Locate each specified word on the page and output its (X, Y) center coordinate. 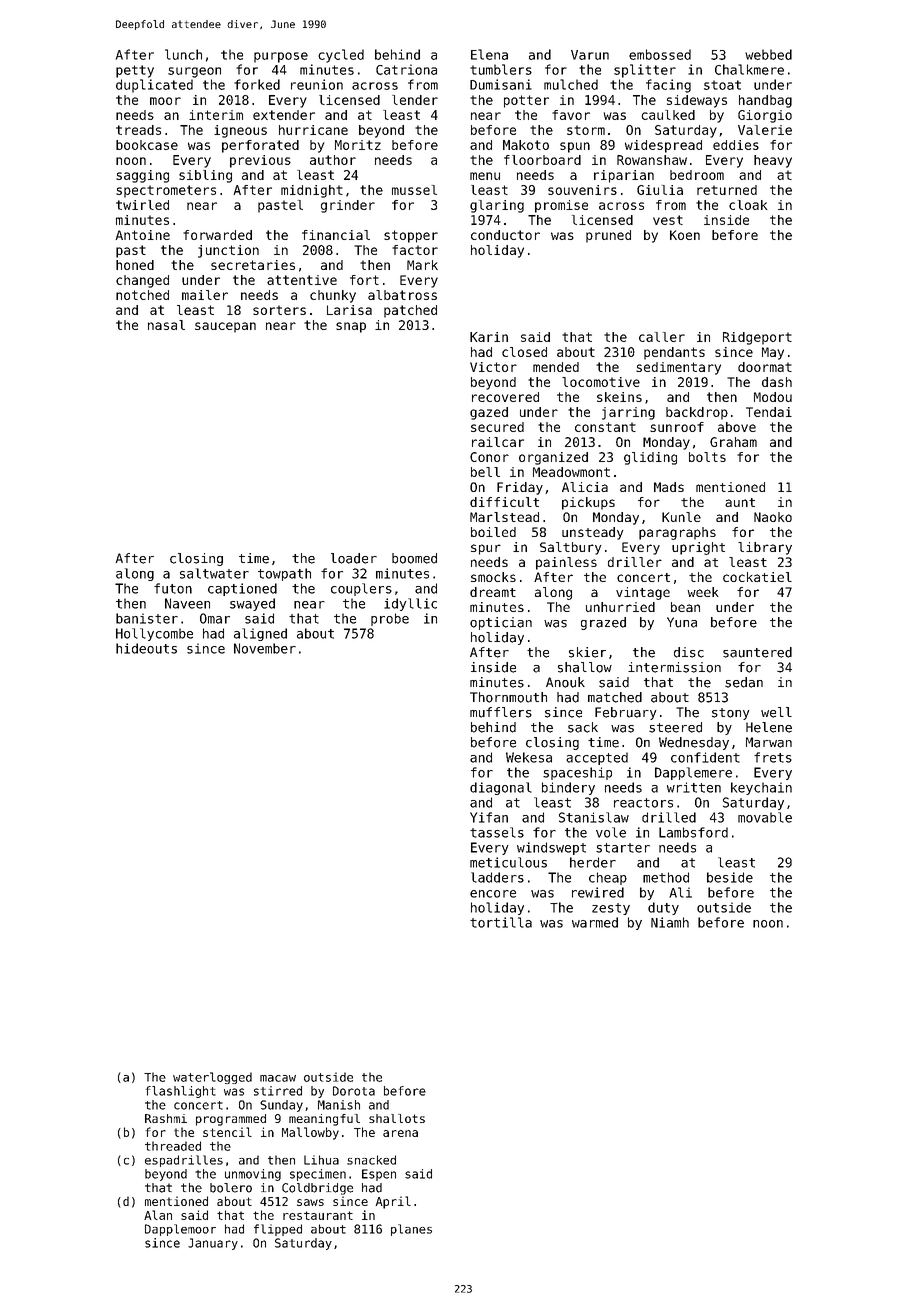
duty (663, 908)
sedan (744, 682)
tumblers (501, 69)
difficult (504, 502)
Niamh (670, 922)
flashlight (181, 1092)
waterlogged (212, 1078)
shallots (397, 1118)
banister (147, 618)
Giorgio (765, 116)
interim (216, 115)
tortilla (501, 922)
